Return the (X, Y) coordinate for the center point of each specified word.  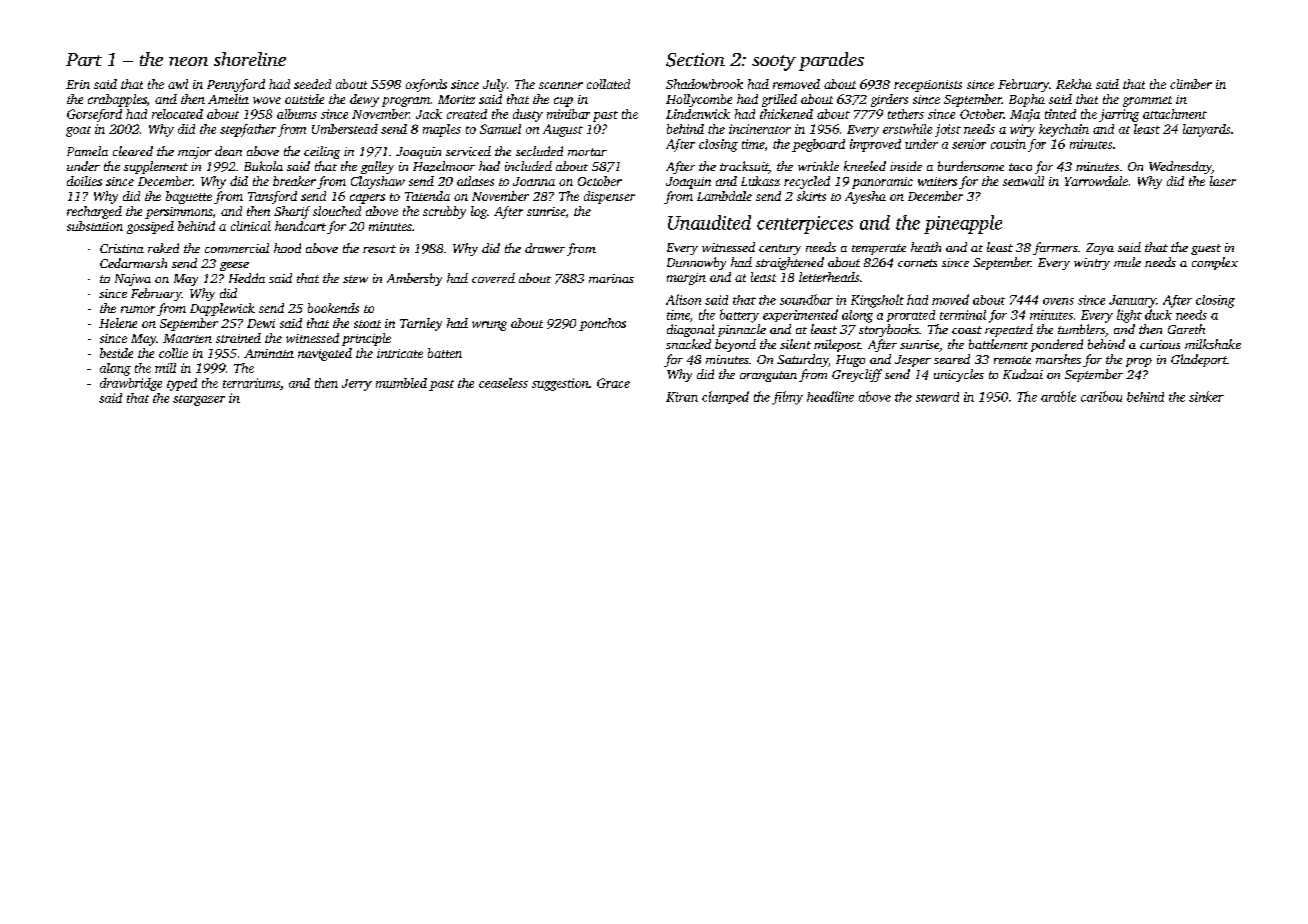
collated (608, 84)
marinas (611, 278)
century (780, 249)
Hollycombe (699, 100)
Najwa (133, 280)
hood (287, 248)
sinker (1206, 396)
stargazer (199, 400)
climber (1191, 84)
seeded (312, 84)
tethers (906, 114)
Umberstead (345, 129)
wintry (1092, 264)
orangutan (768, 376)
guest (1206, 249)
